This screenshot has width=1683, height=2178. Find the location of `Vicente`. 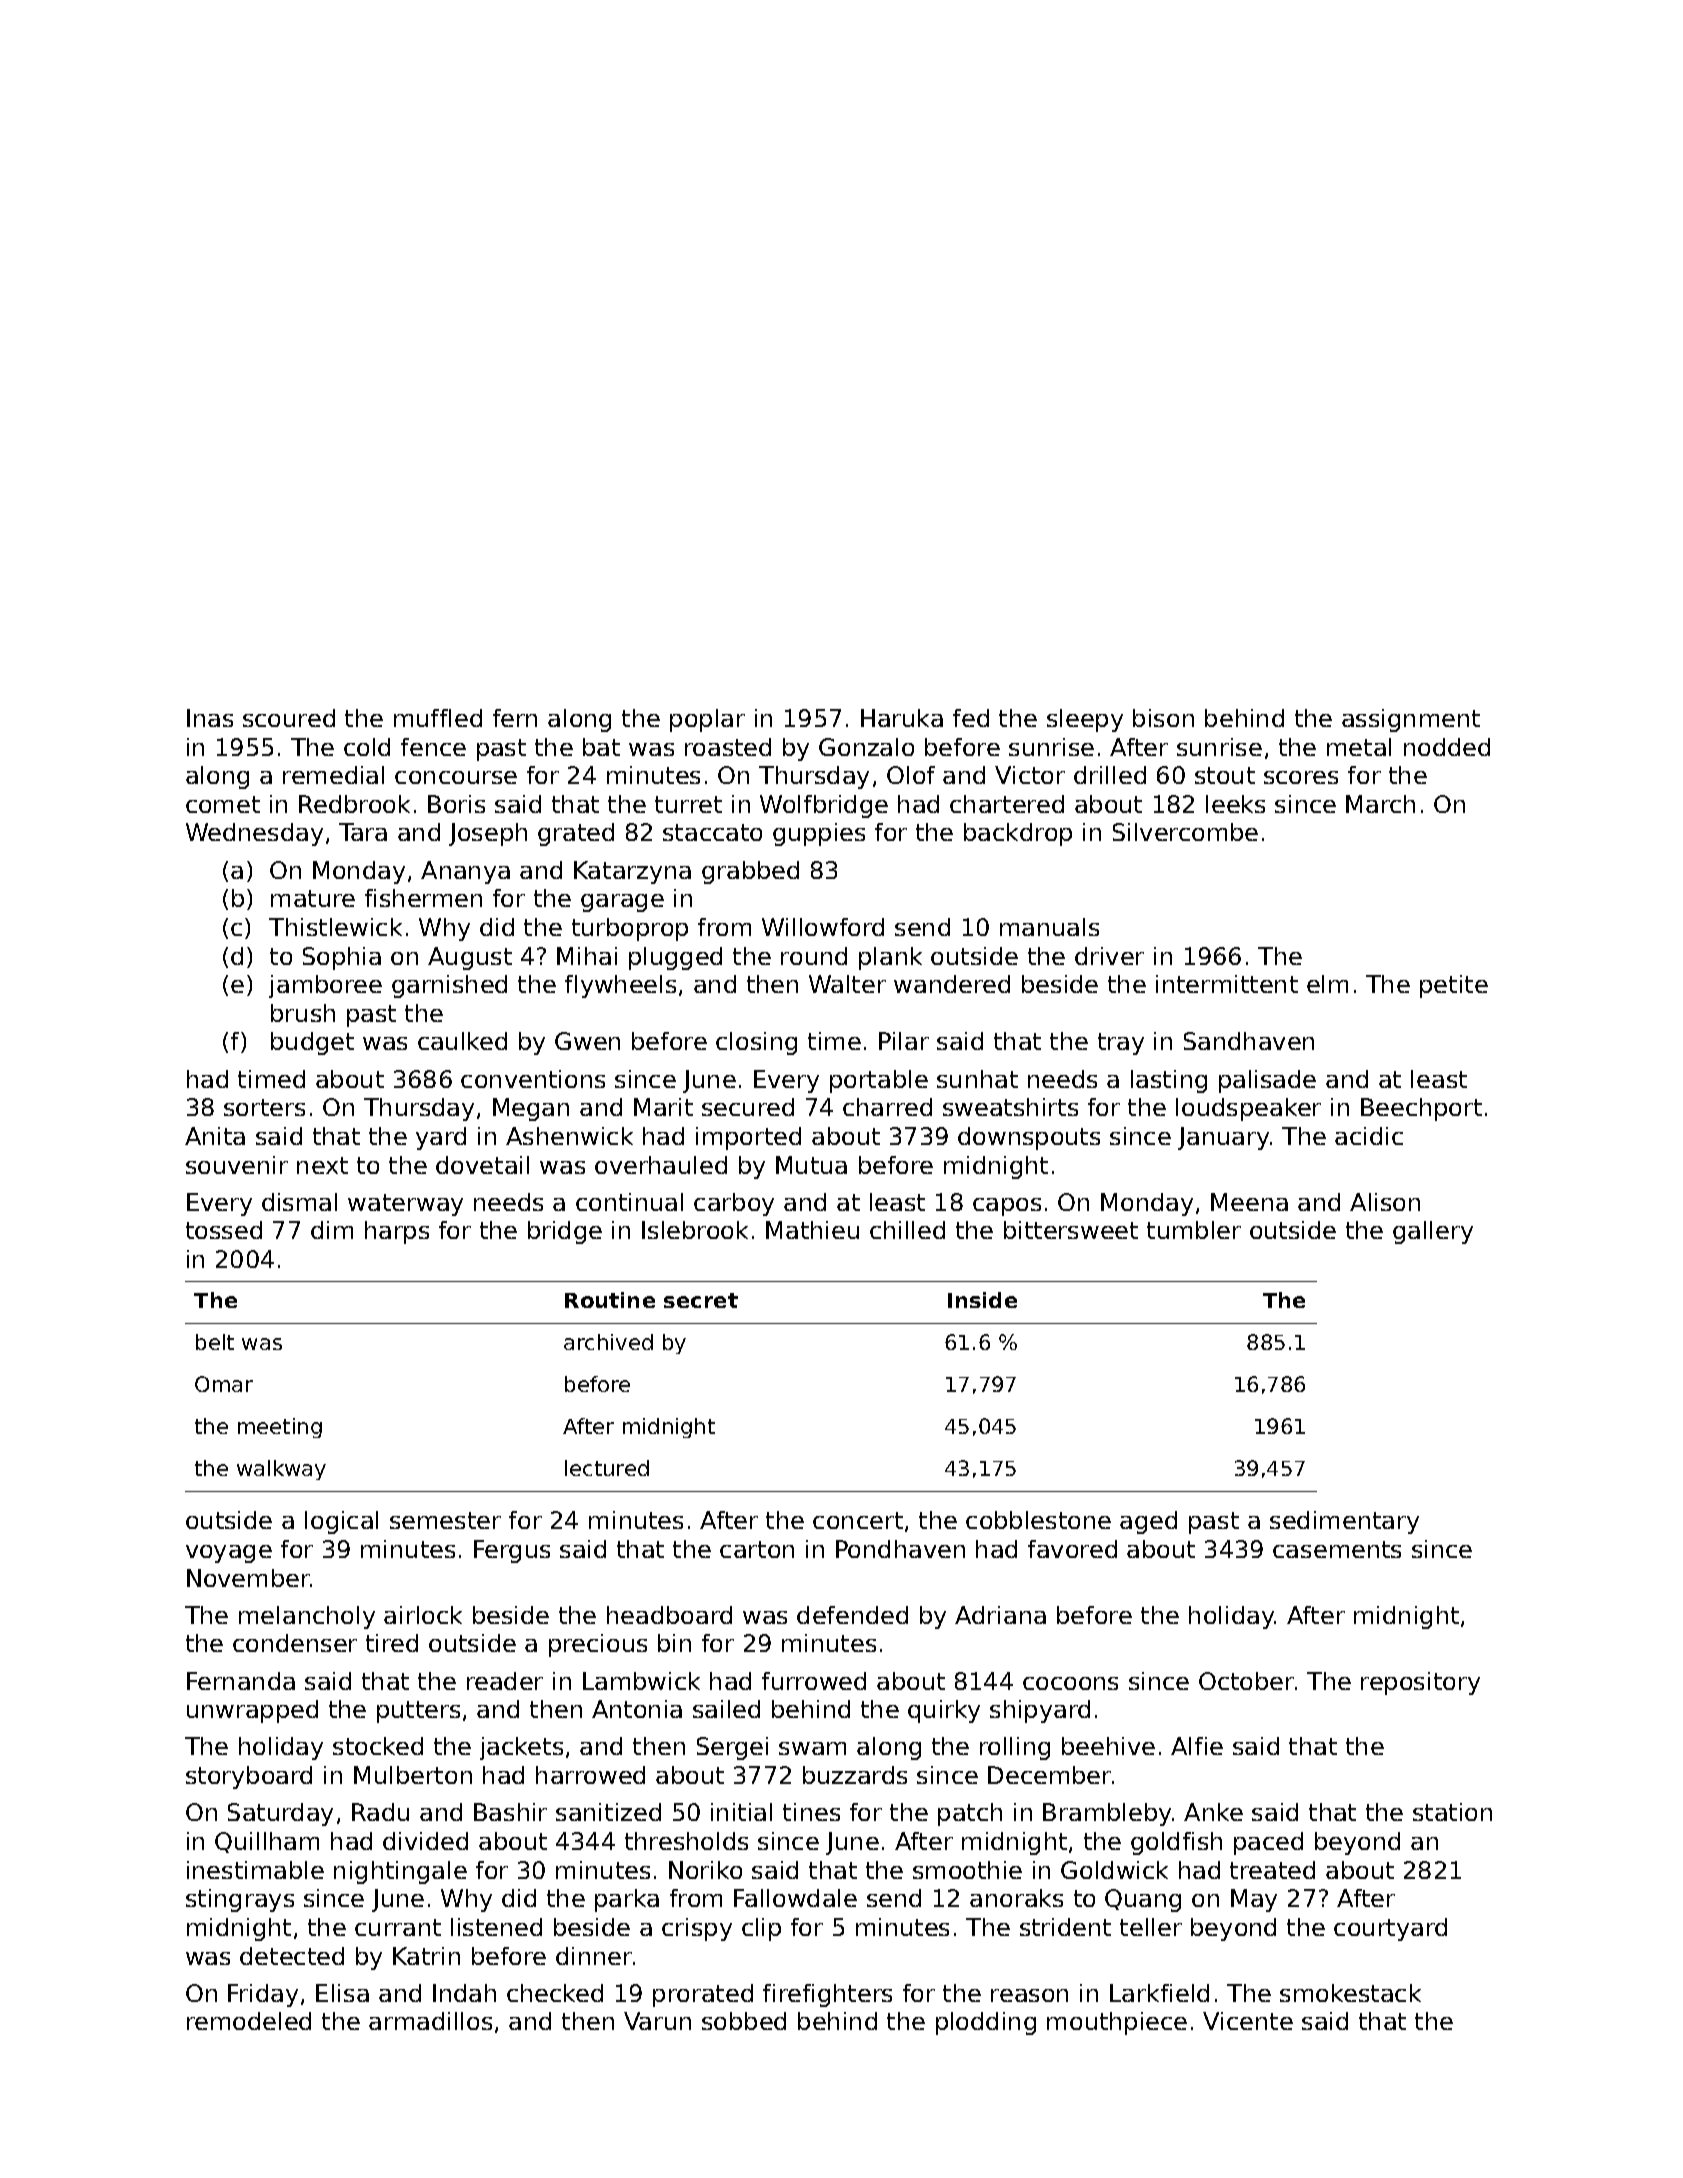

Vicente is located at coordinates (1248, 2021).
